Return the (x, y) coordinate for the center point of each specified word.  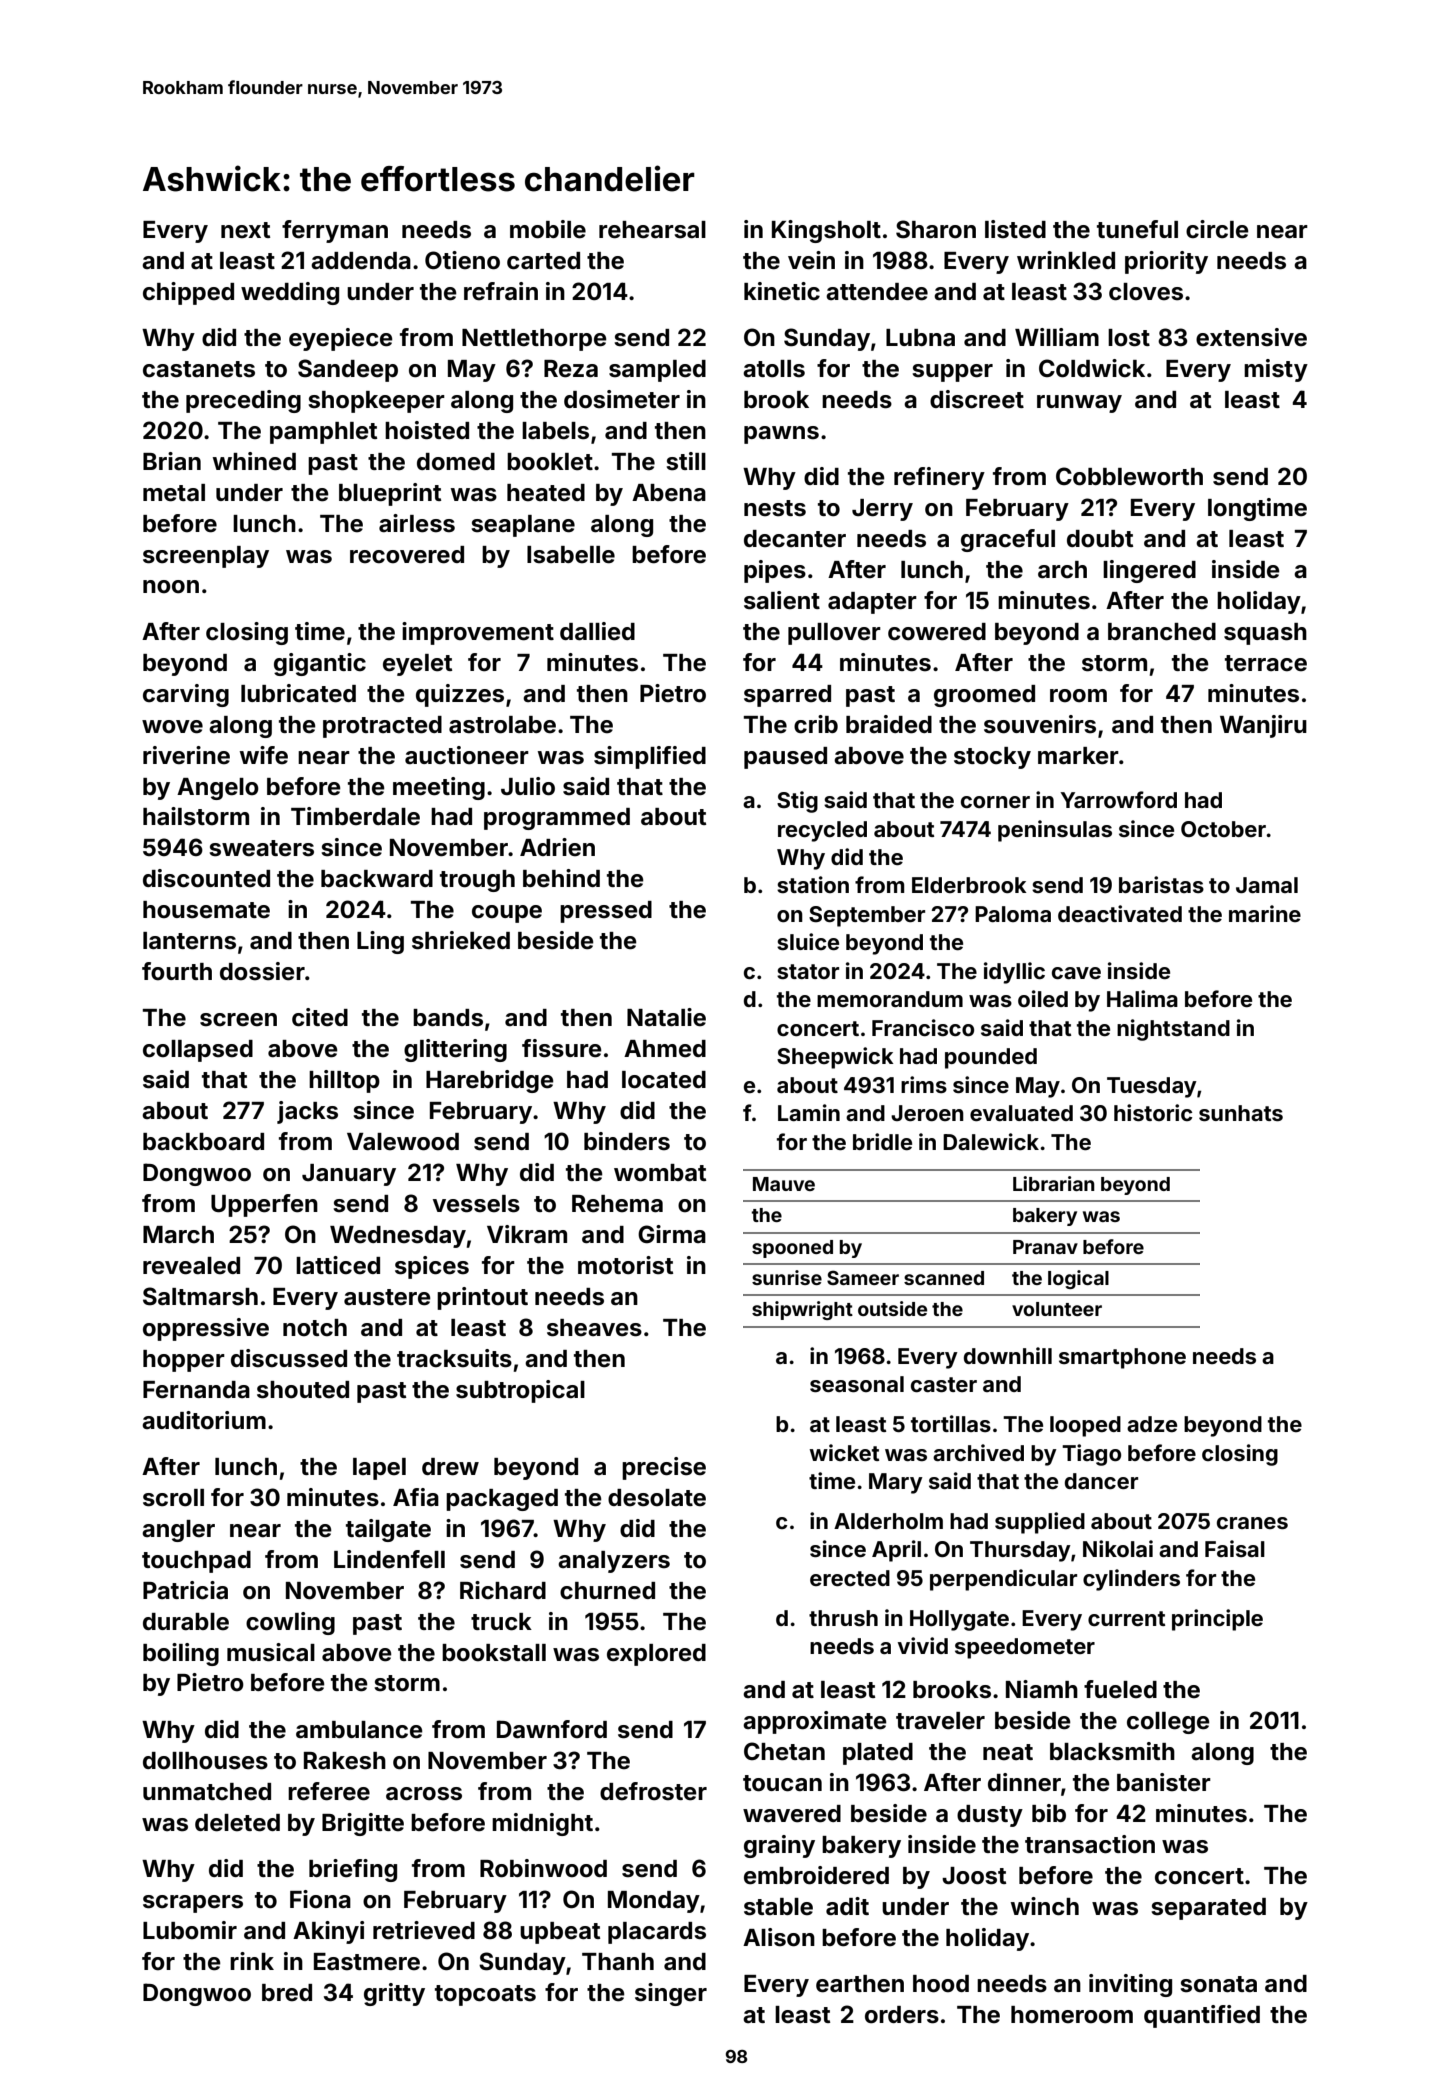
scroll (173, 1498)
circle (1217, 229)
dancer (1101, 1481)
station (813, 884)
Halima (1142, 998)
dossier (262, 971)
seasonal (857, 1384)
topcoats (485, 1995)
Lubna (920, 337)
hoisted (427, 430)
